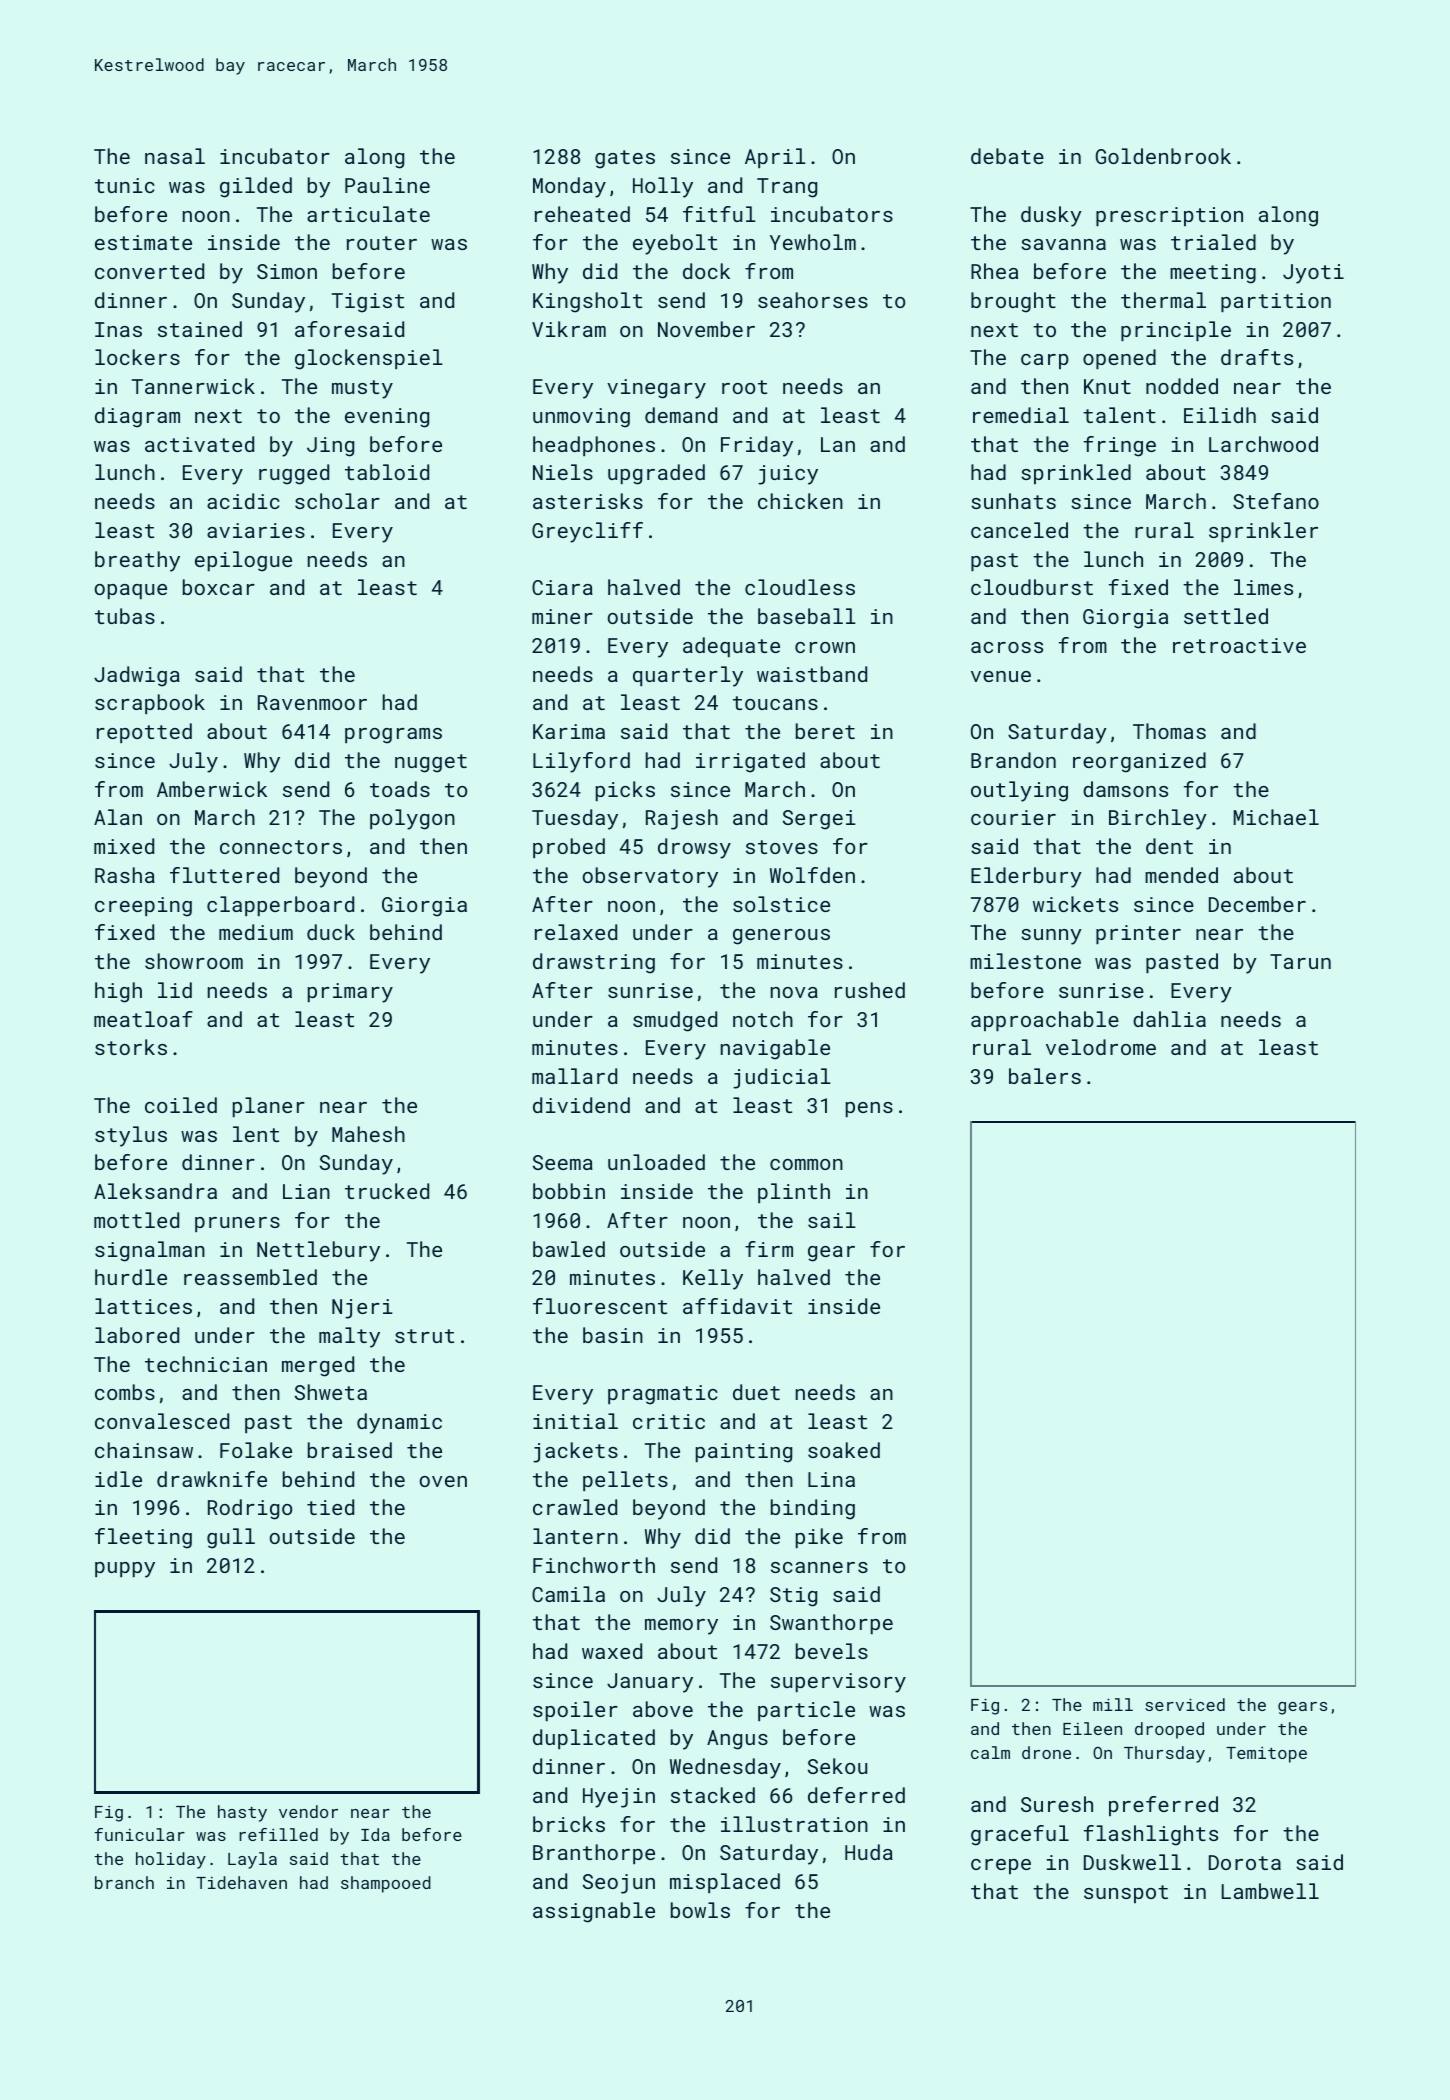 The image size is (1450, 2100). I want to click on bowls, so click(700, 1910).
